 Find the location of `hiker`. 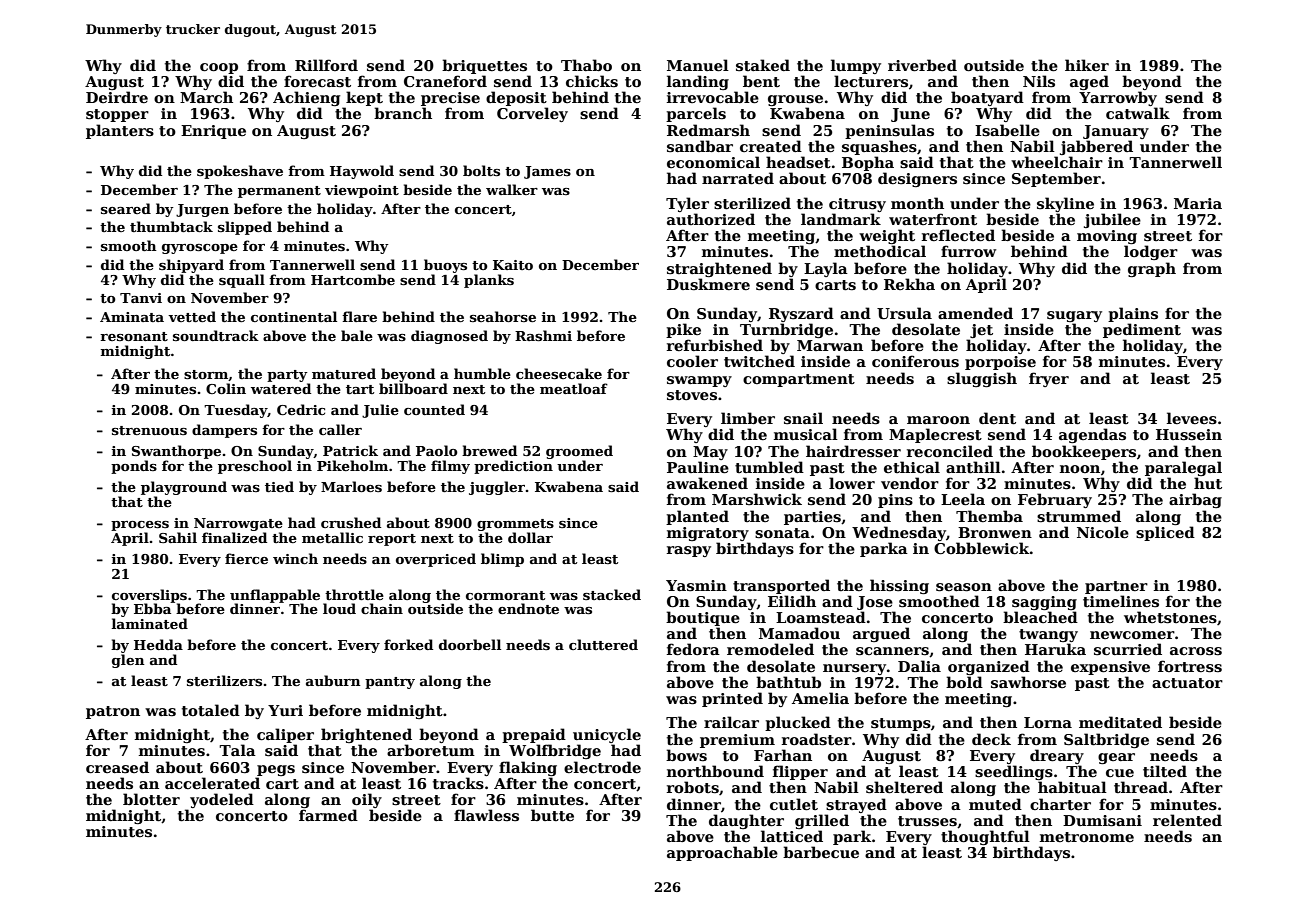

hiker is located at coordinates (1087, 65).
